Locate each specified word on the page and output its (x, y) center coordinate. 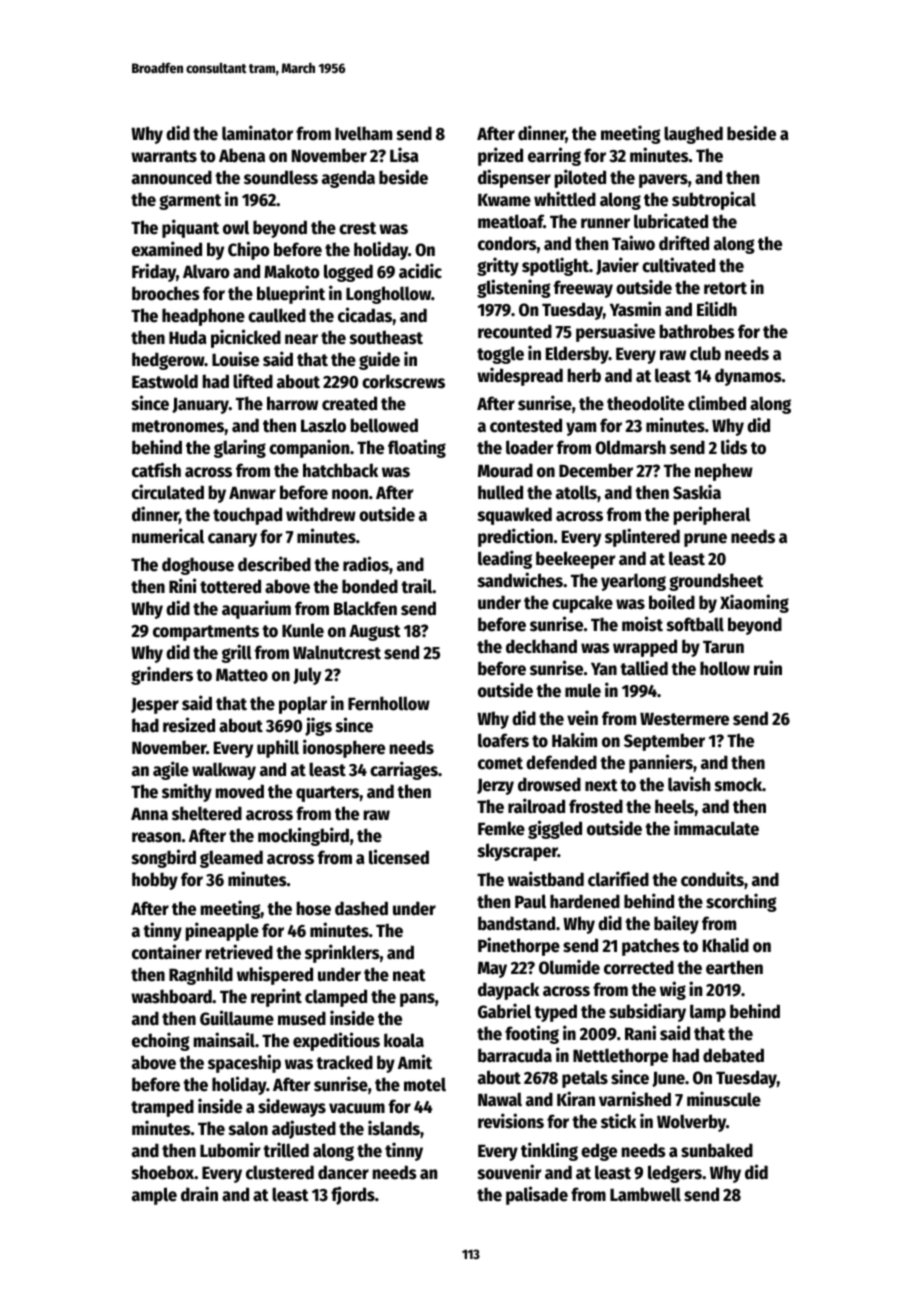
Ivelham (363, 133)
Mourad (505, 470)
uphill (278, 748)
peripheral (712, 515)
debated (733, 1055)
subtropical (714, 200)
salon (248, 1128)
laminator (257, 133)
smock (738, 784)
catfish (156, 470)
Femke (501, 828)
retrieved (239, 952)
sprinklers (342, 953)
